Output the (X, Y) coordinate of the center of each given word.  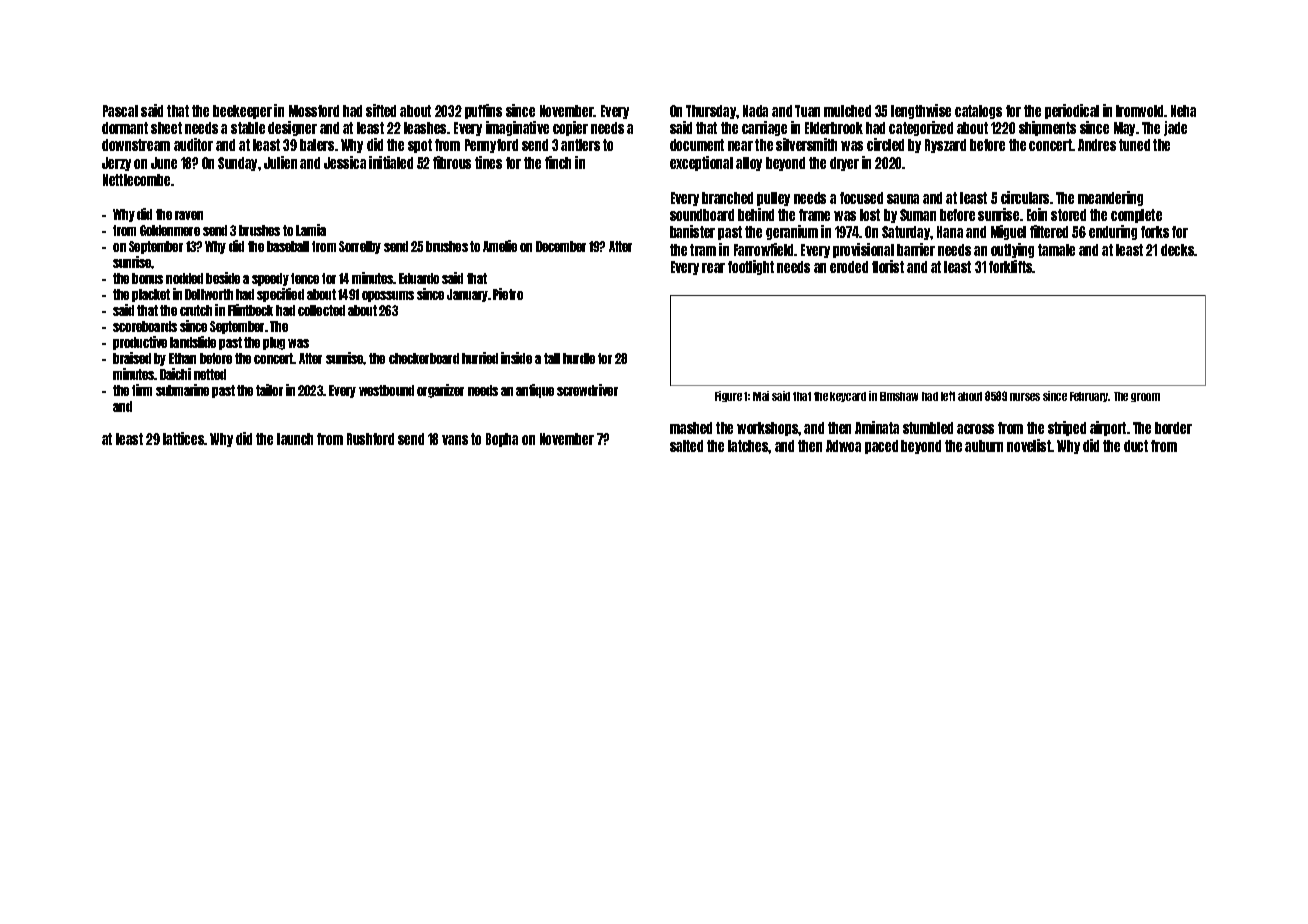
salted (686, 446)
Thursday (711, 112)
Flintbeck (250, 310)
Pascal (120, 111)
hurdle (579, 358)
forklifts (1011, 266)
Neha (1183, 111)
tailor (269, 390)
